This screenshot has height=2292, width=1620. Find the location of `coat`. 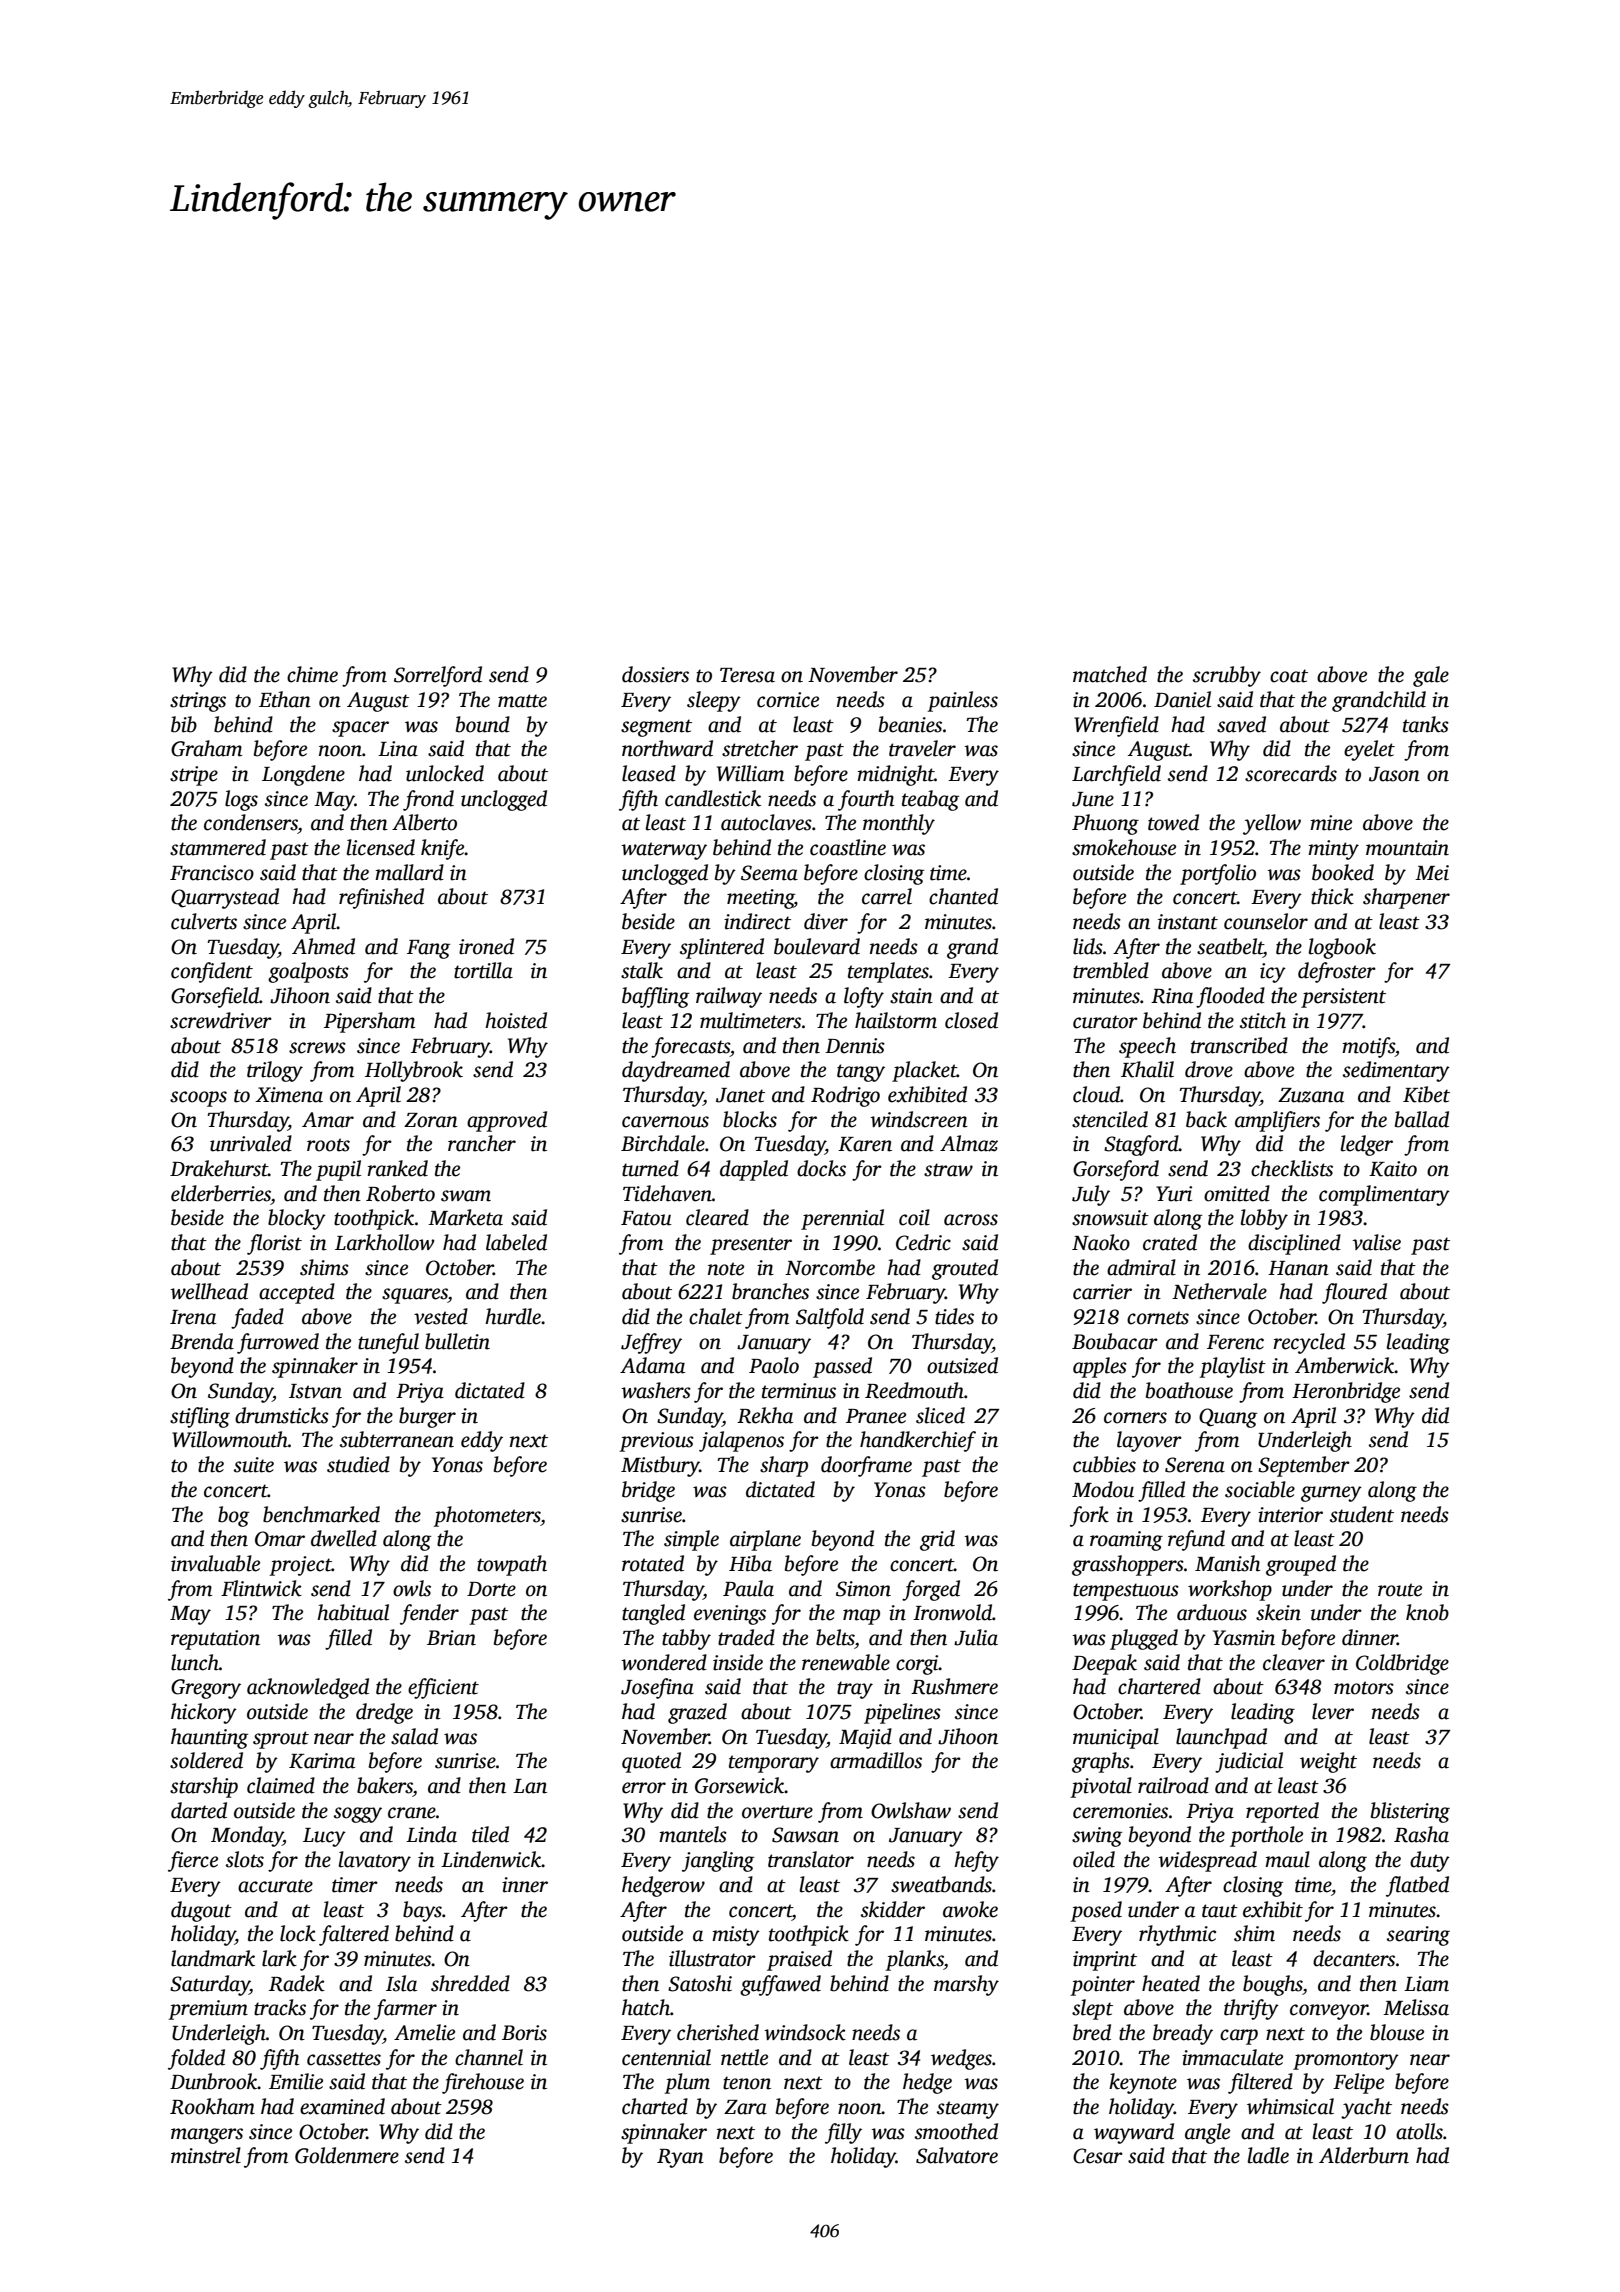

coat is located at coordinates (1289, 676).
